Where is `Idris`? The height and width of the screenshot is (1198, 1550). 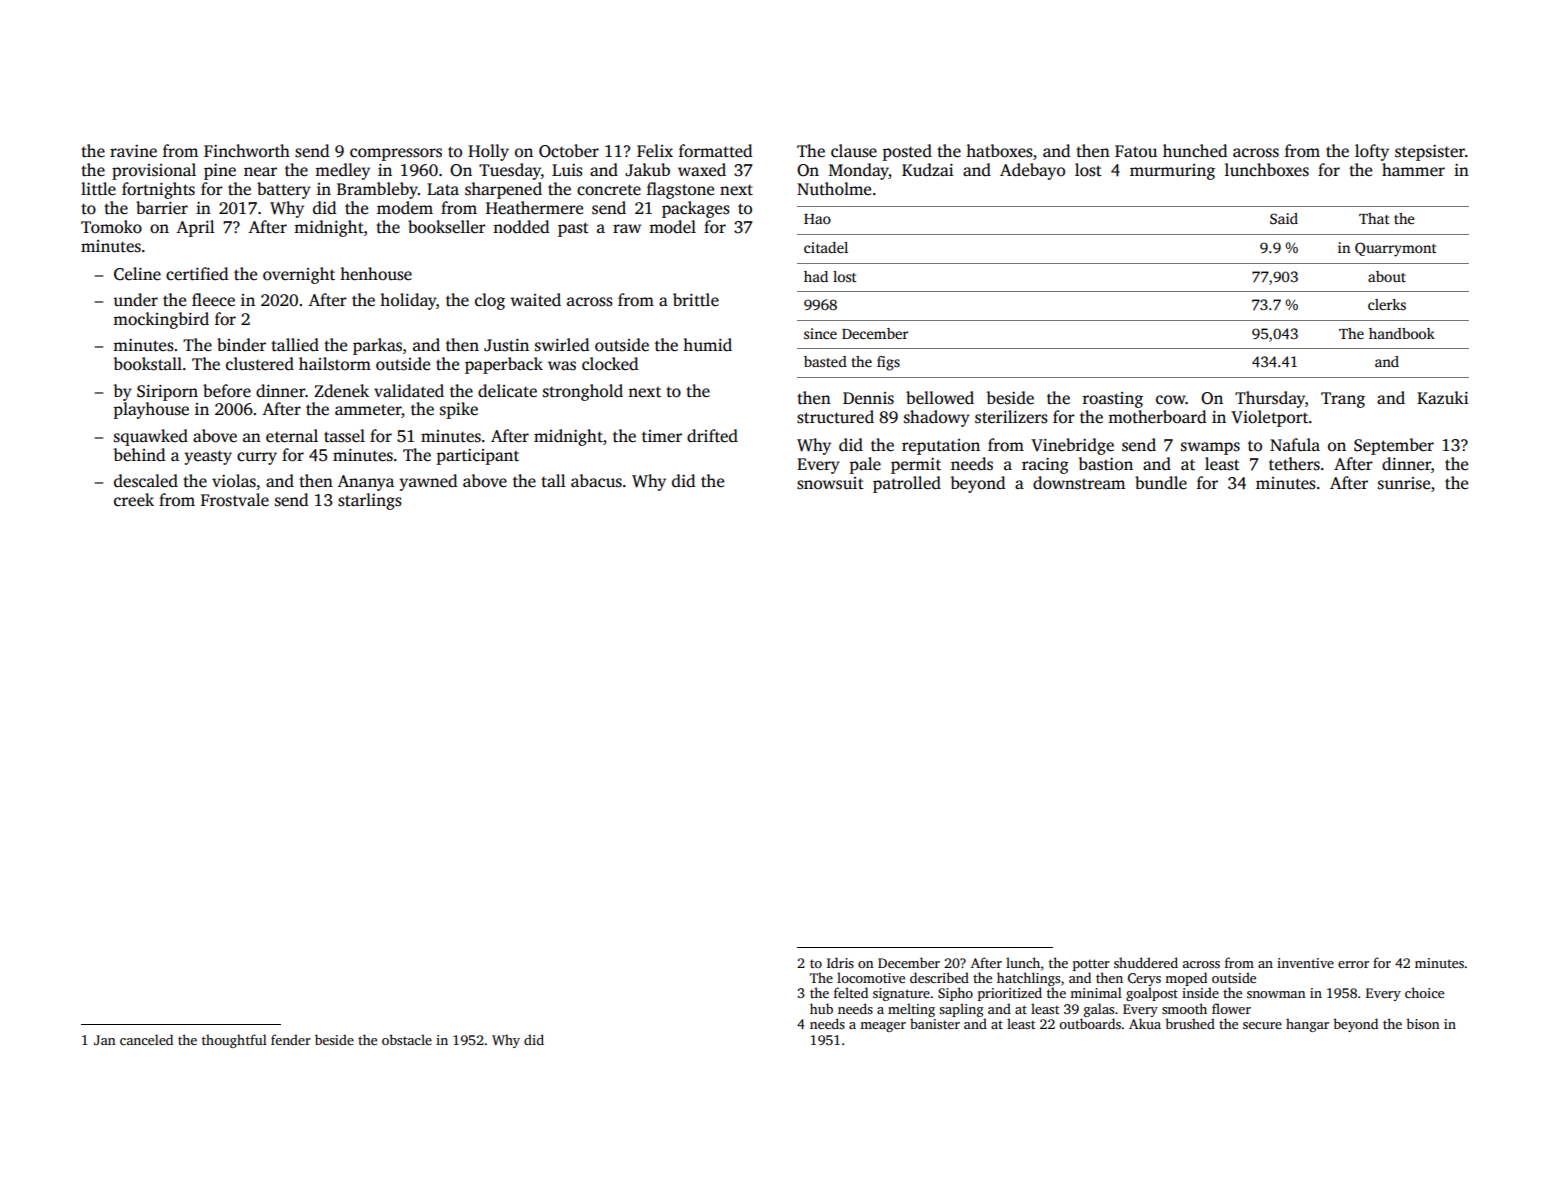
Idris is located at coordinates (840, 962).
